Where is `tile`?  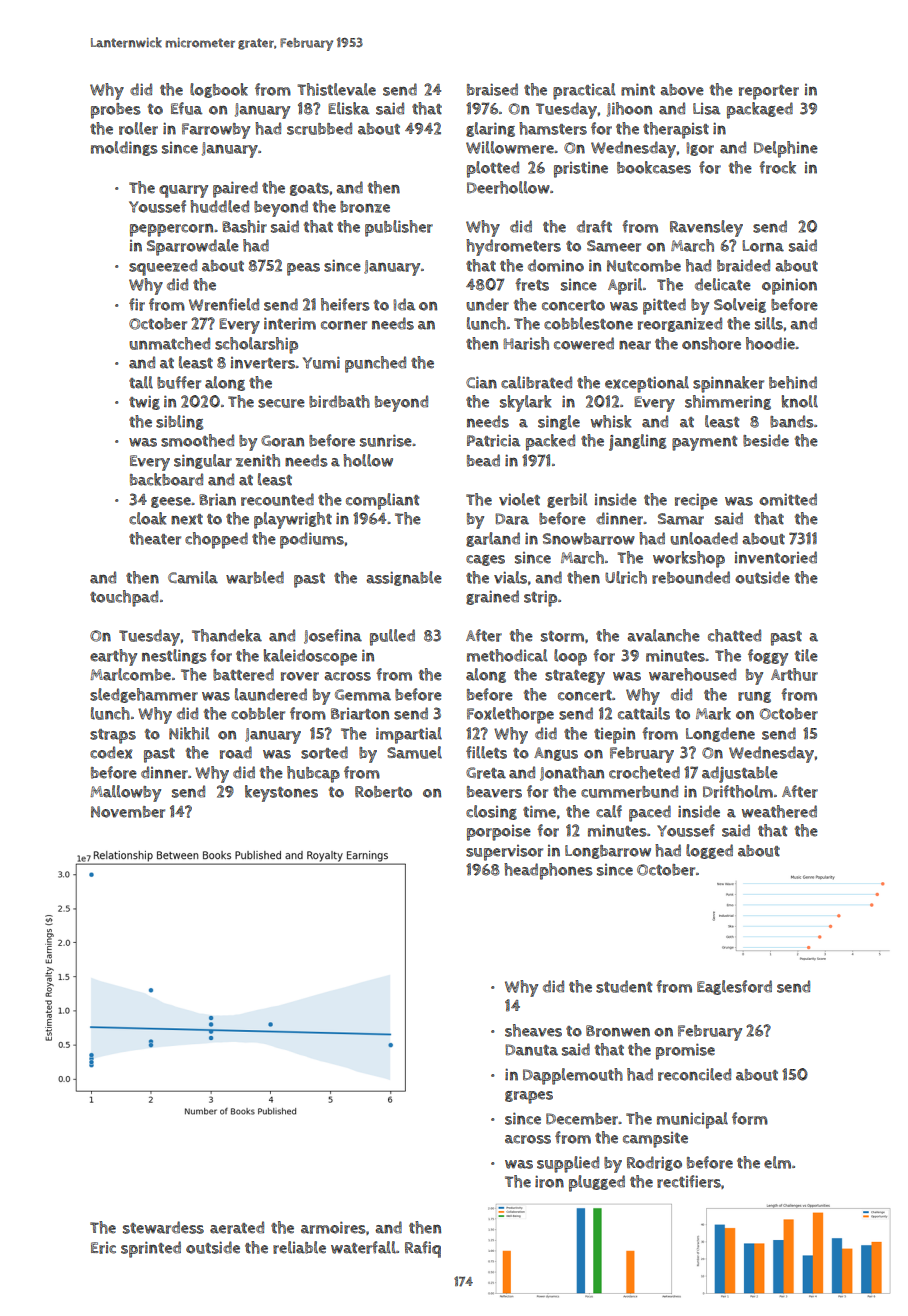 tile is located at coordinates (806, 655).
